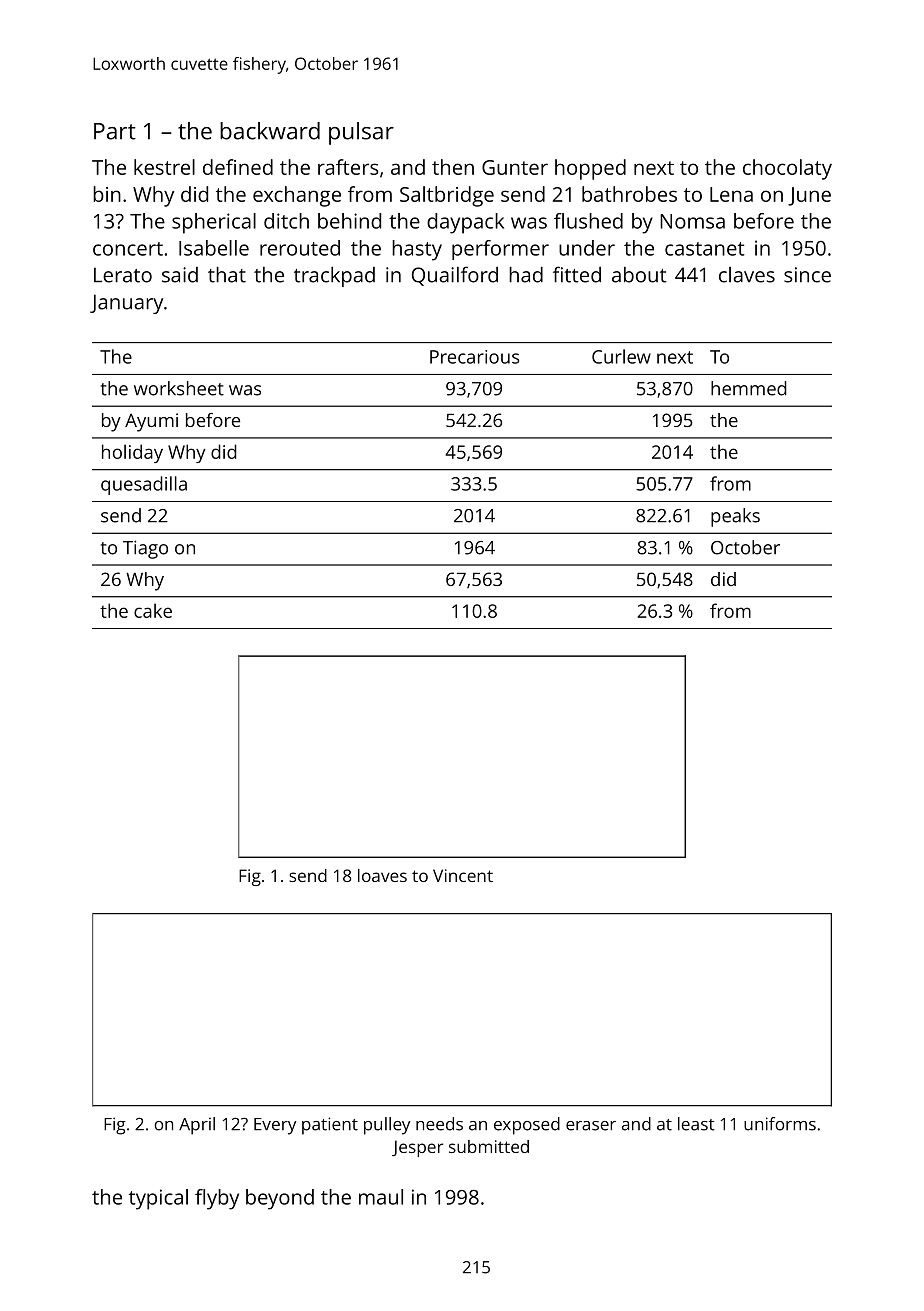  I want to click on cake, so click(153, 610).
